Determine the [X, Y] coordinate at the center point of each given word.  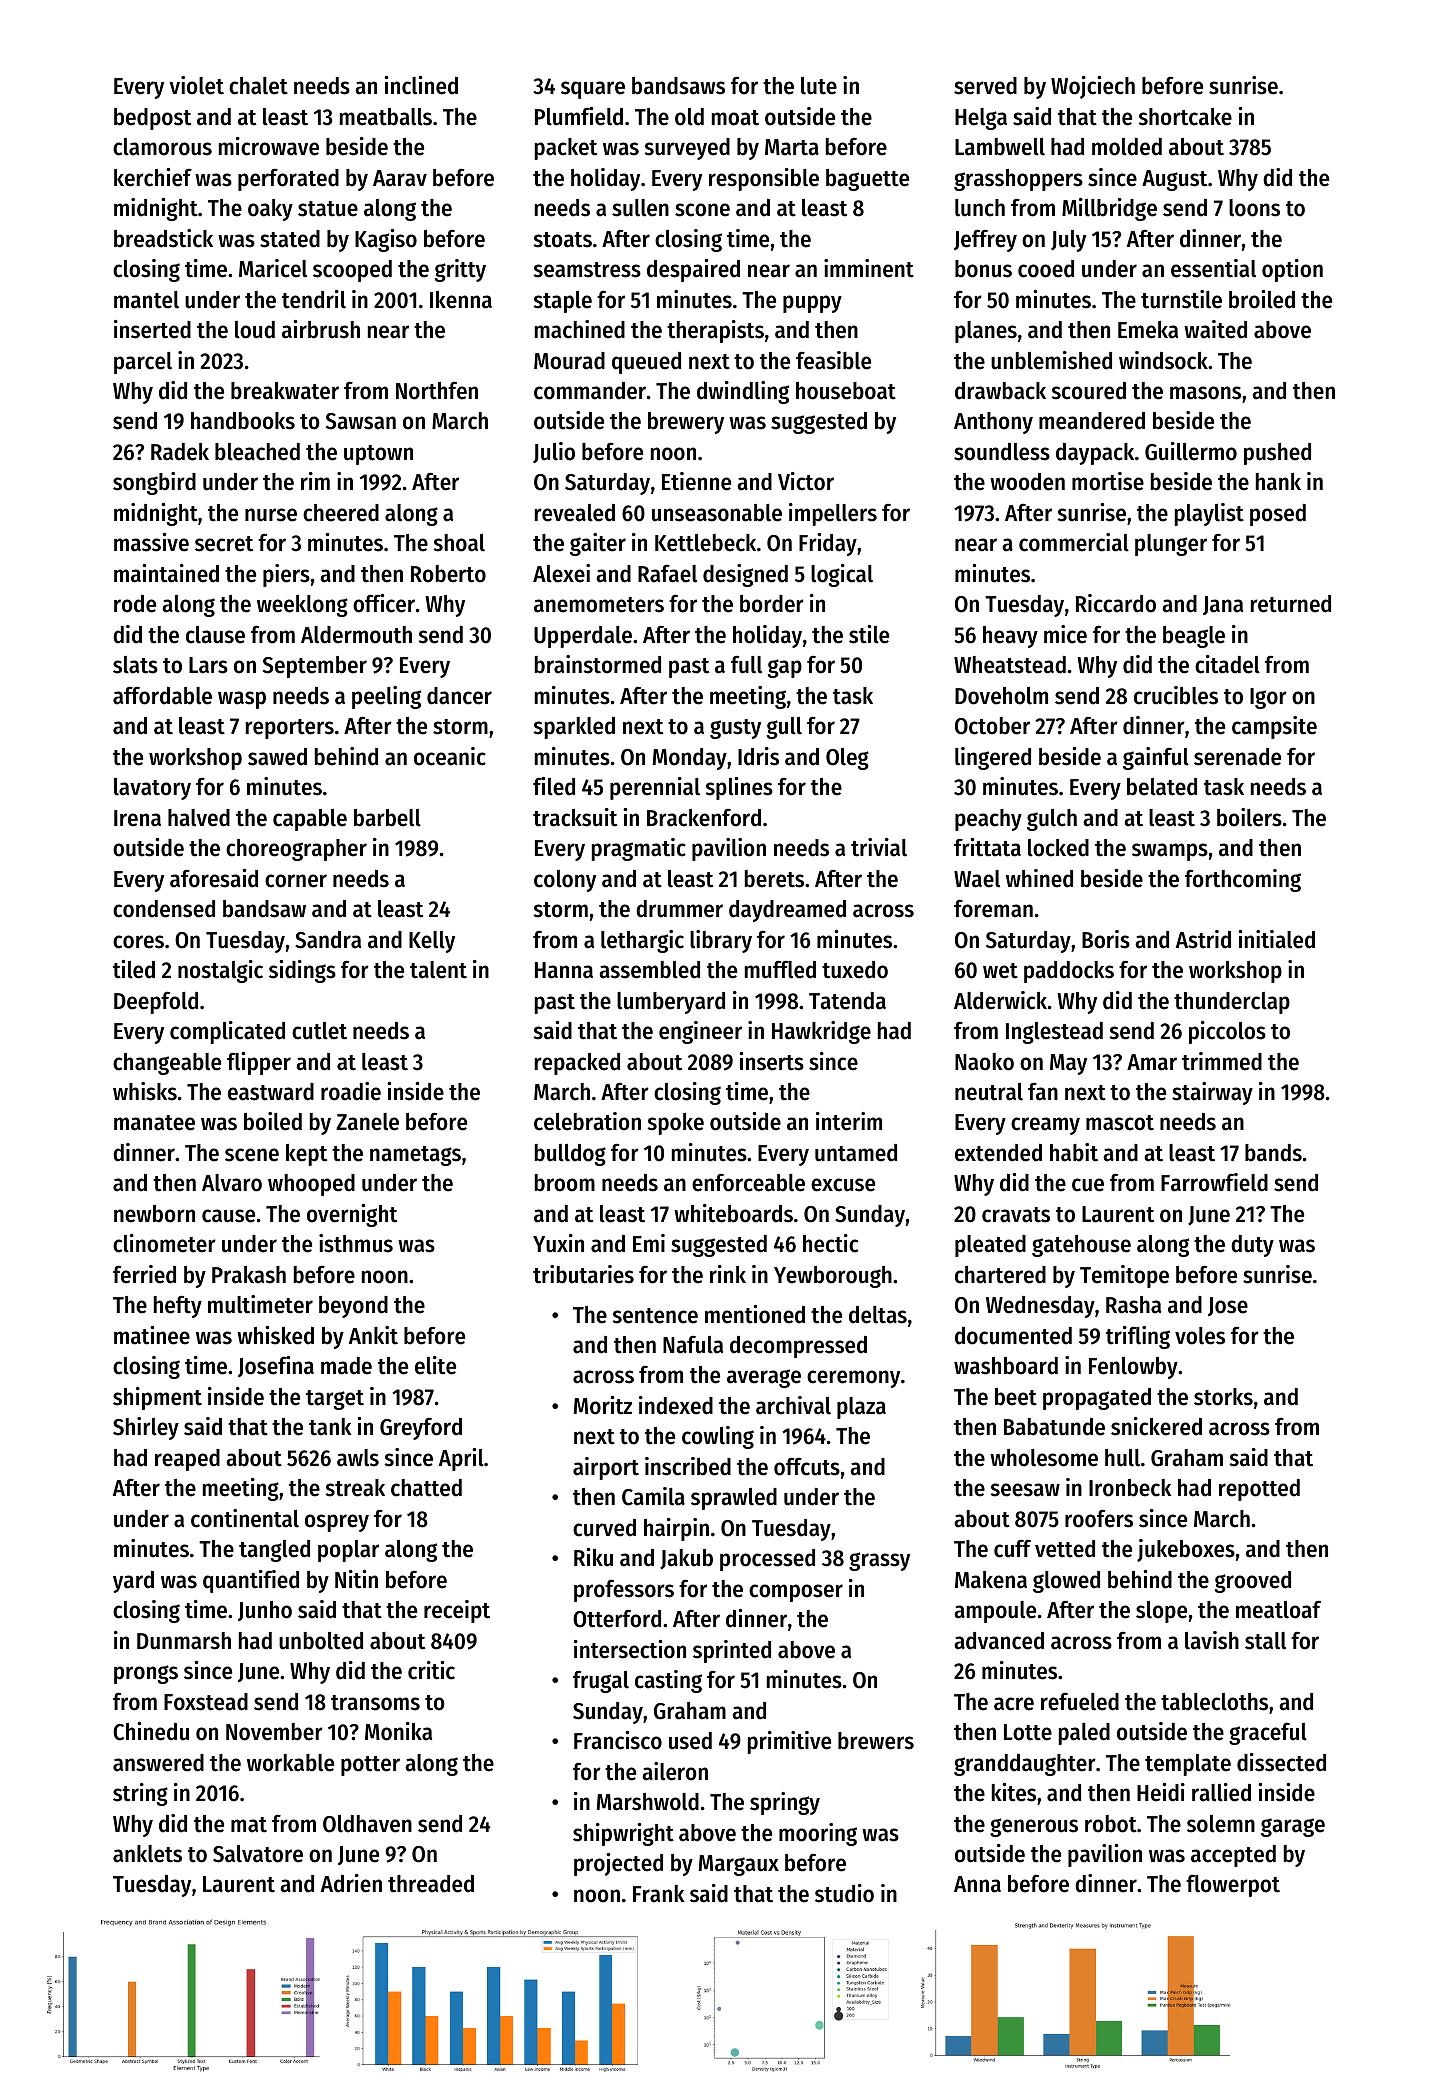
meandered [1092, 421]
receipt [457, 1611]
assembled [649, 970]
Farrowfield [1214, 1182]
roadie [351, 1091]
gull [784, 728]
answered [158, 1763]
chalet [258, 86]
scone [702, 210]
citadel [1227, 664]
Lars [208, 665]
